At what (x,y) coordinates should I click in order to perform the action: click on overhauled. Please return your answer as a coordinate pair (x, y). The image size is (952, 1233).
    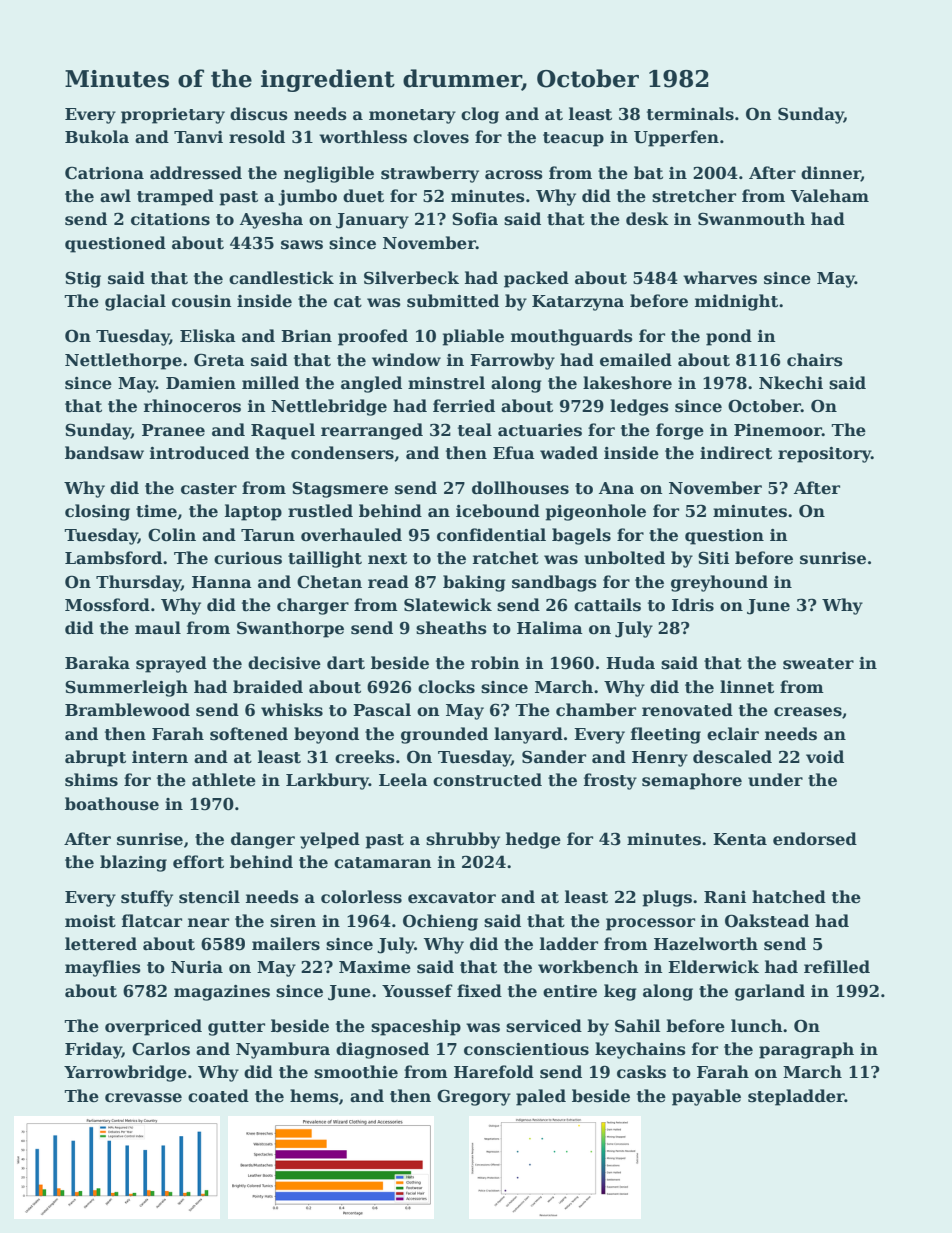
    Looking at the image, I should click on (351, 535).
